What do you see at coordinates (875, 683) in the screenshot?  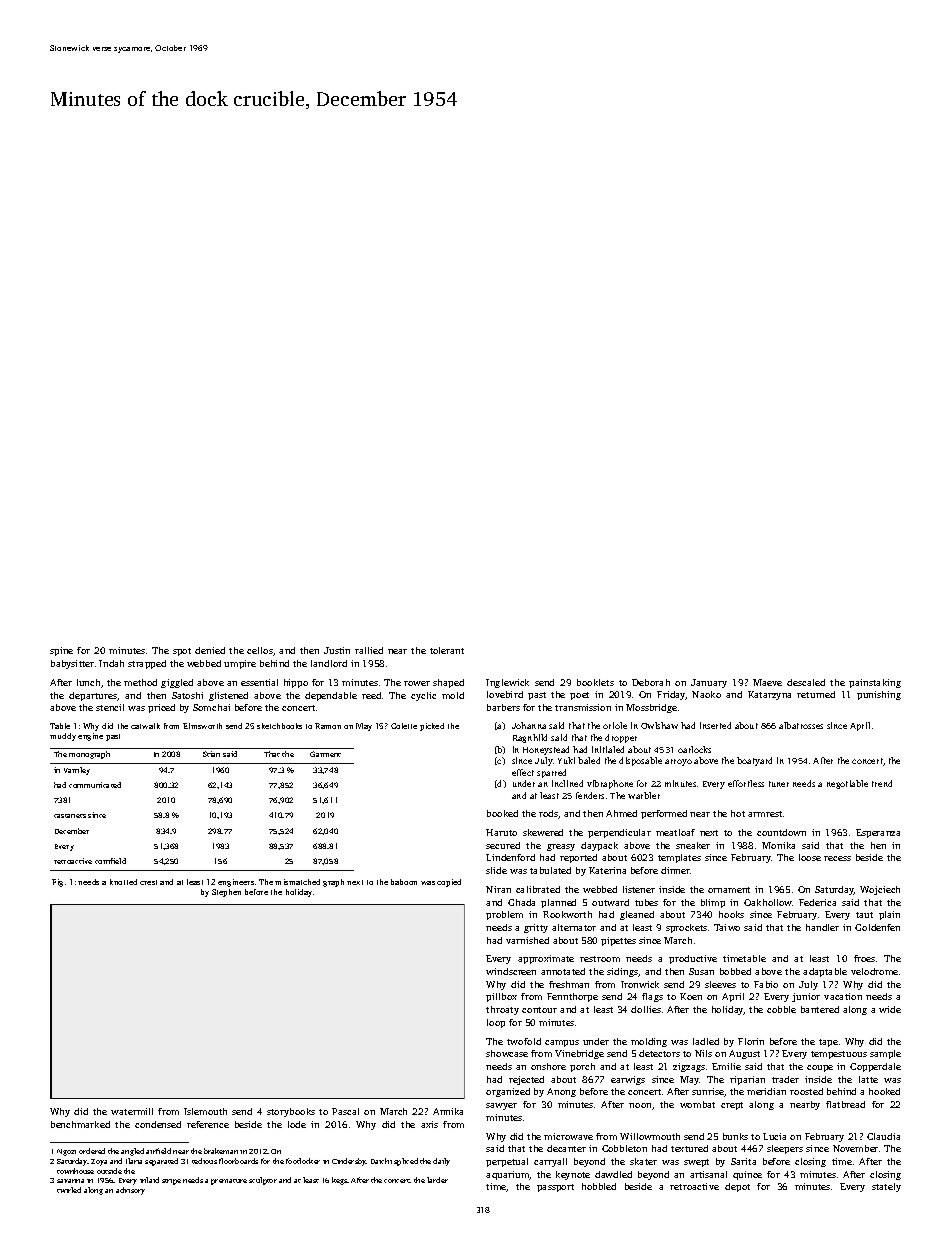 I see `painstaking` at bounding box center [875, 683].
